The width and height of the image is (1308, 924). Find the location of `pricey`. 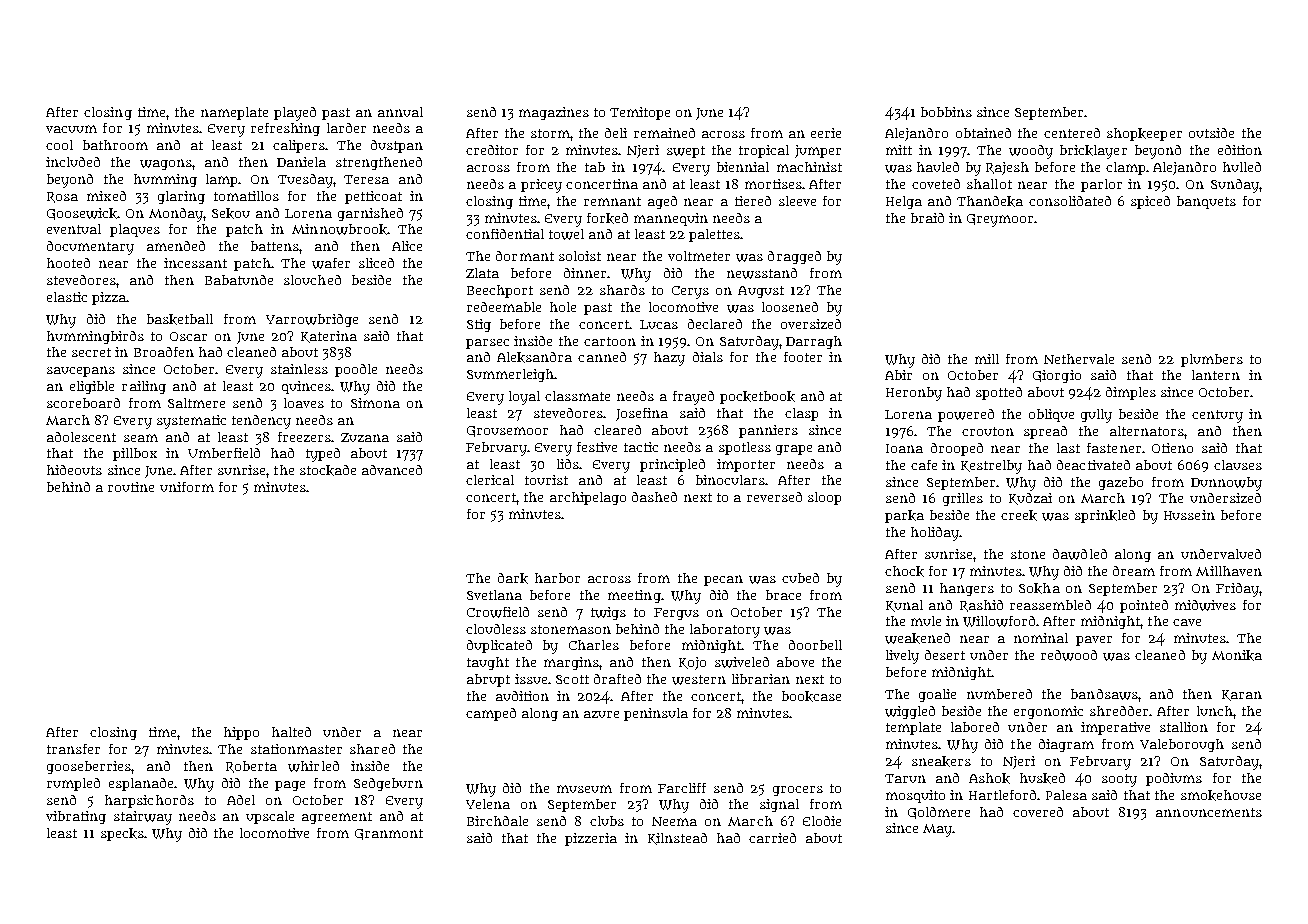

pricey is located at coordinates (541, 186).
